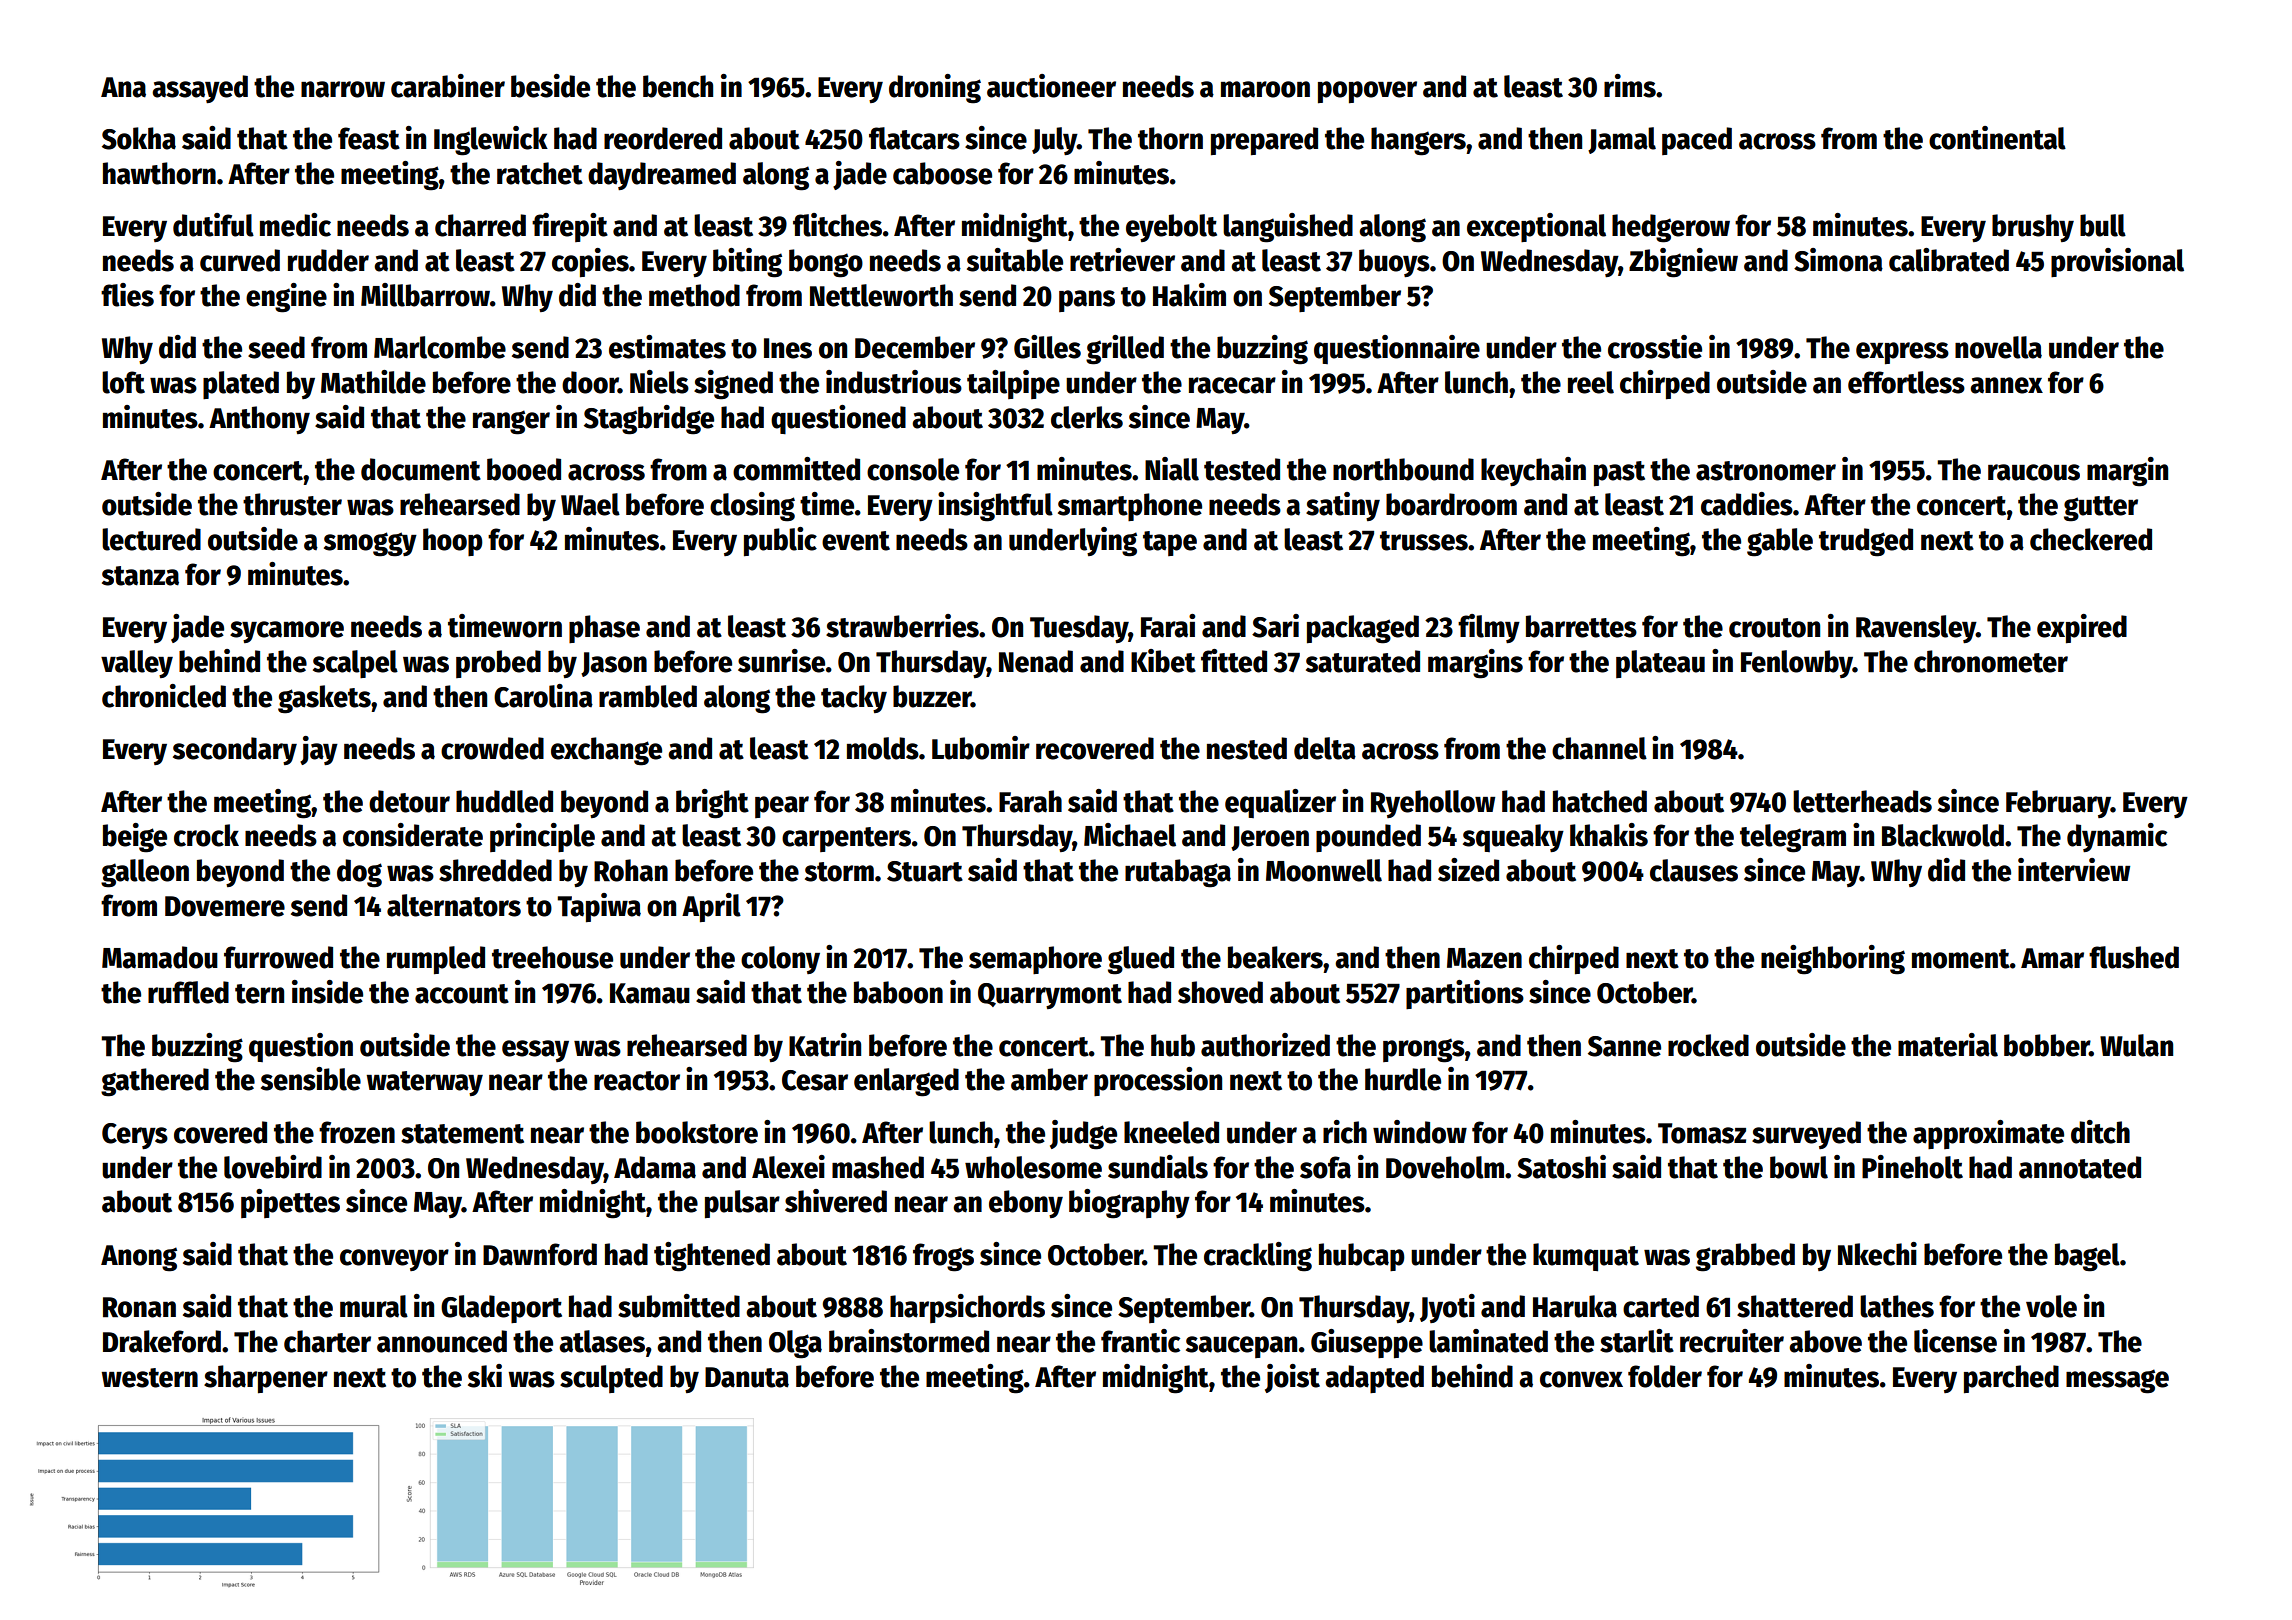 This image has width=2292, height=1620. I want to click on Jamal, so click(1622, 140).
